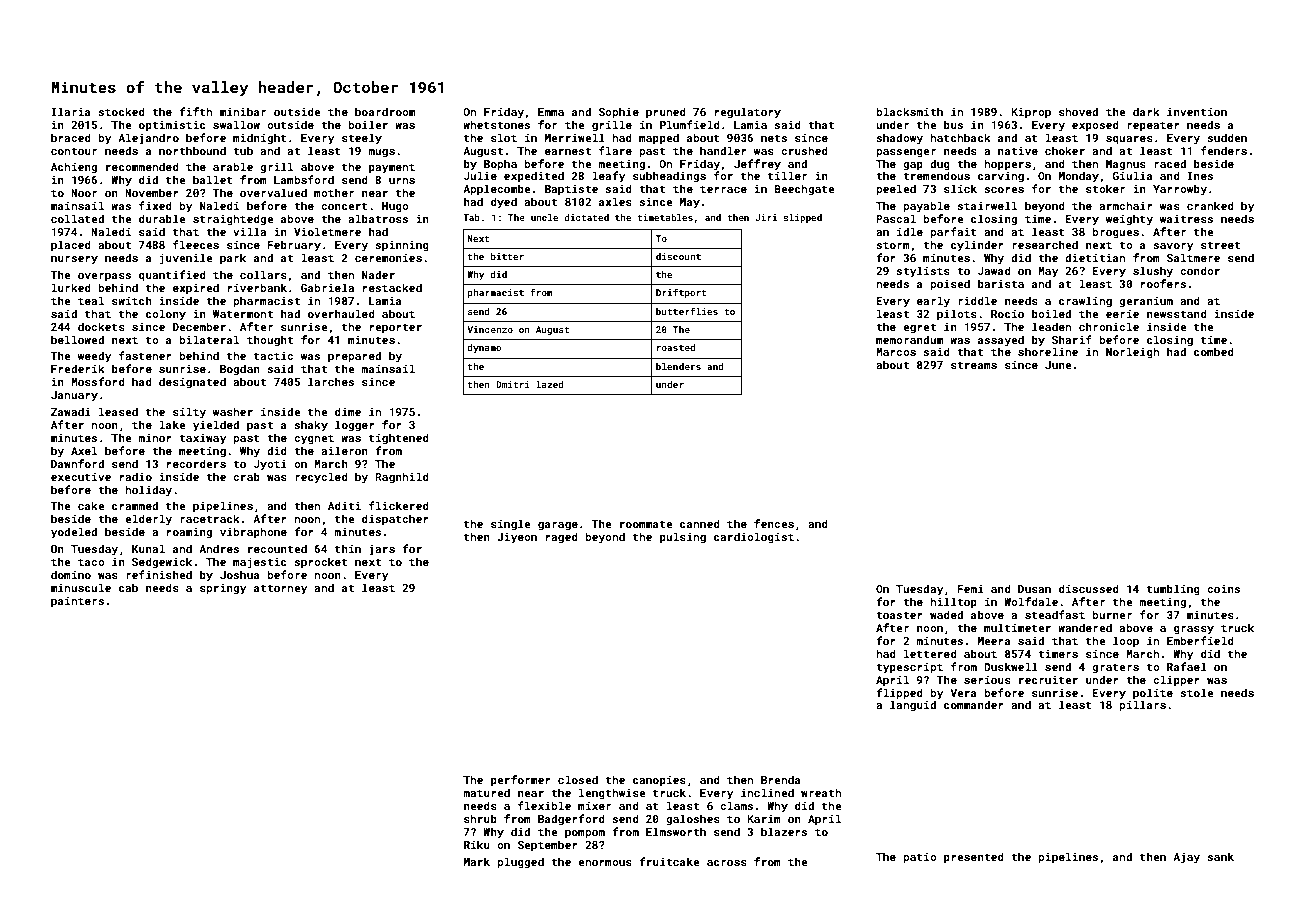 The width and height of the screenshot is (1308, 924). What do you see at coordinates (101, 326) in the screenshot?
I see `dockets` at bounding box center [101, 326].
